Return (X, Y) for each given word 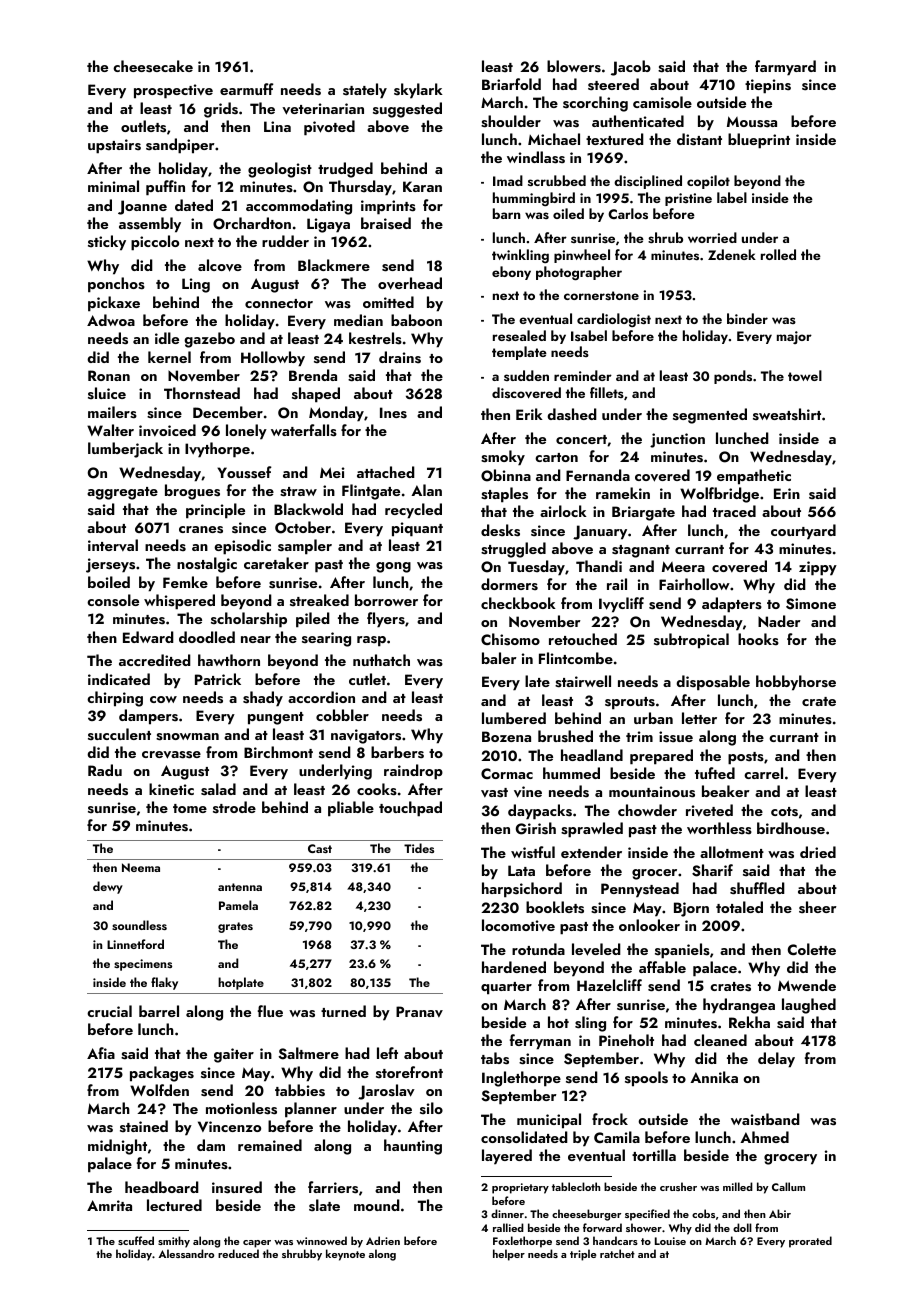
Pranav (419, 1011)
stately (365, 91)
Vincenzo (229, 1126)
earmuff (247, 89)
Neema (141, 867)
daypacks (540, 812)
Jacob (631, 68)
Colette (812, 949)
